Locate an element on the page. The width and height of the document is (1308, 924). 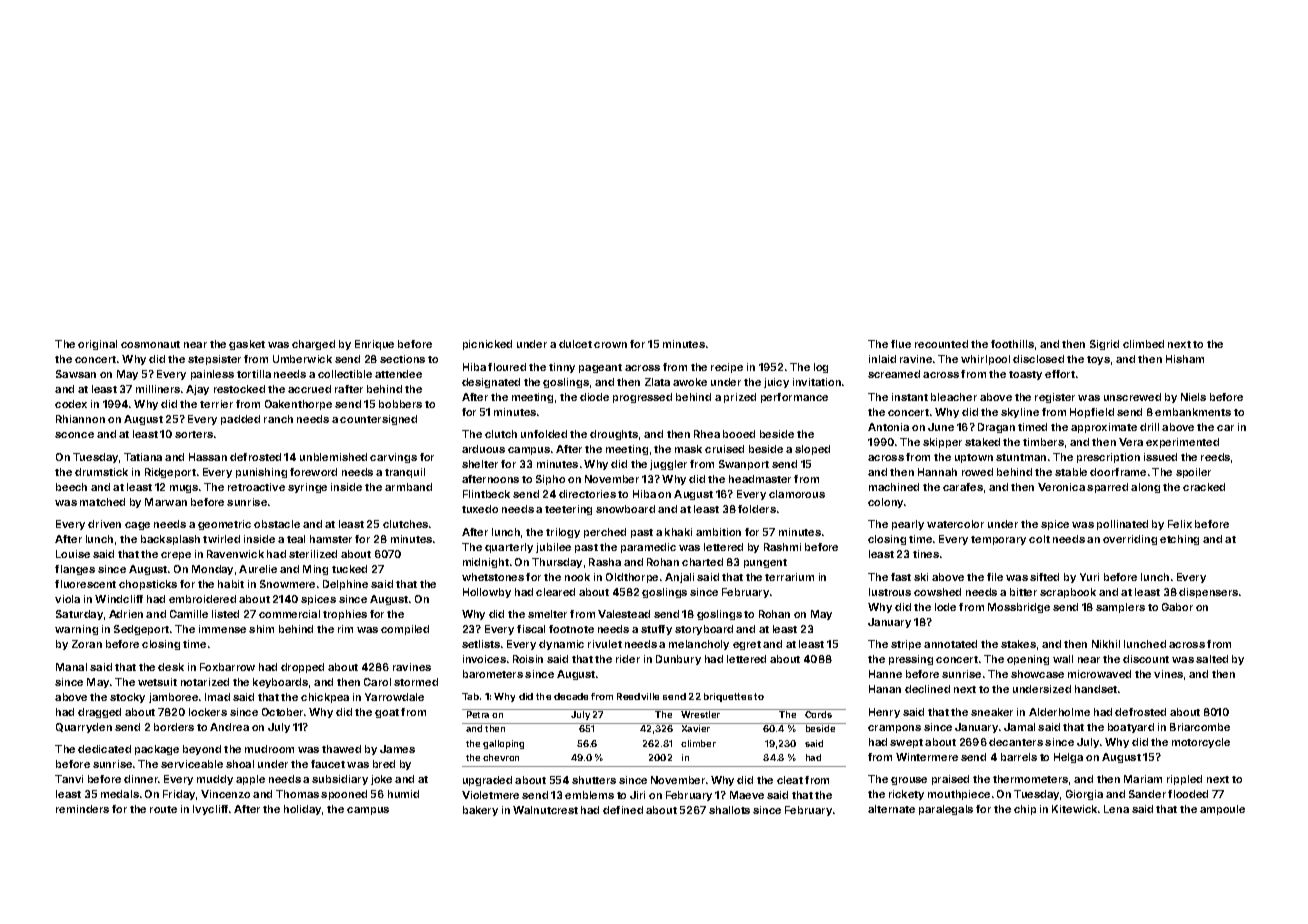
Friday is located at coordinates (179, 795).
